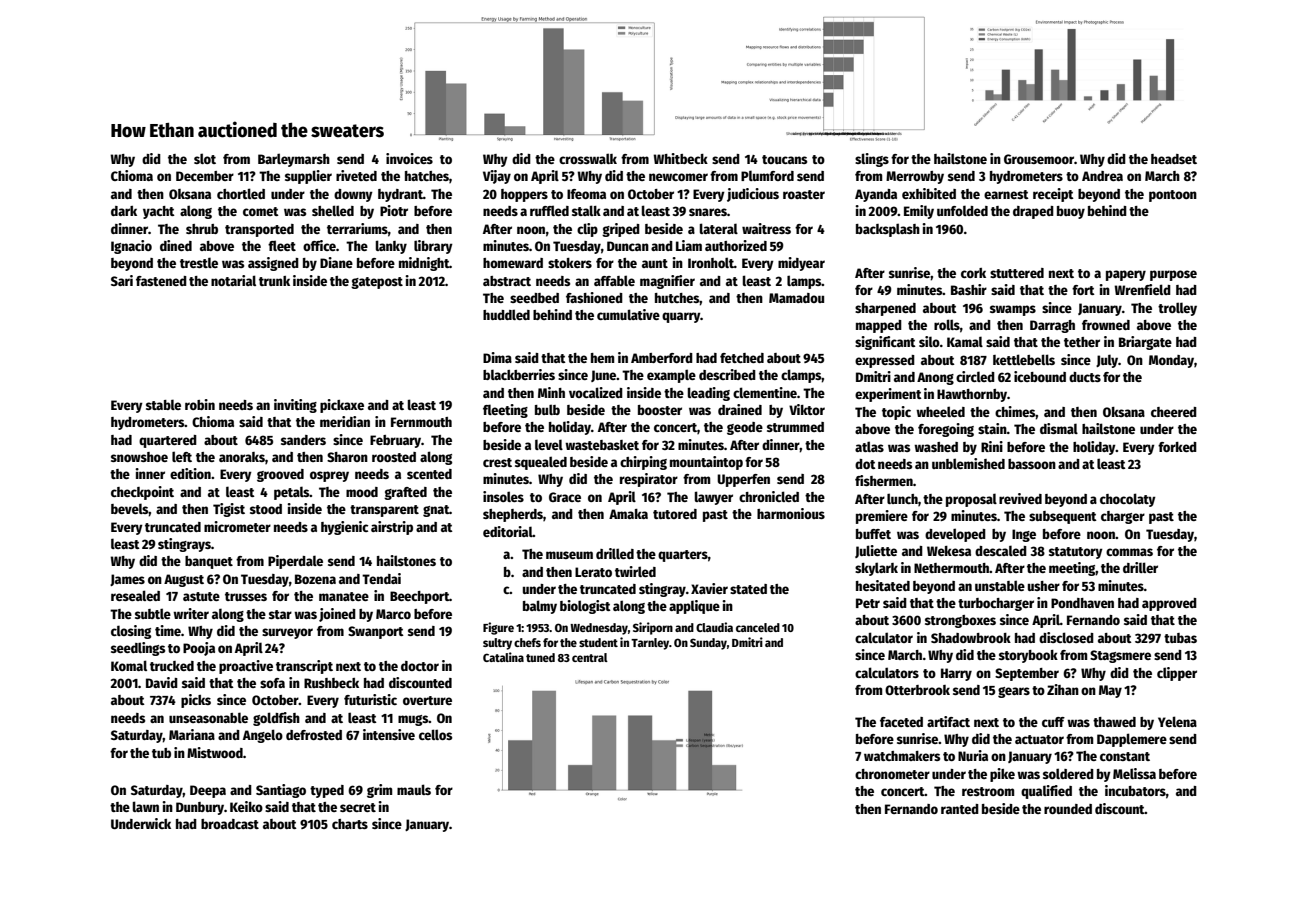 The width and height of the screenshot is (1308, 924). I want to click on ruffled, so click(549, 210).
